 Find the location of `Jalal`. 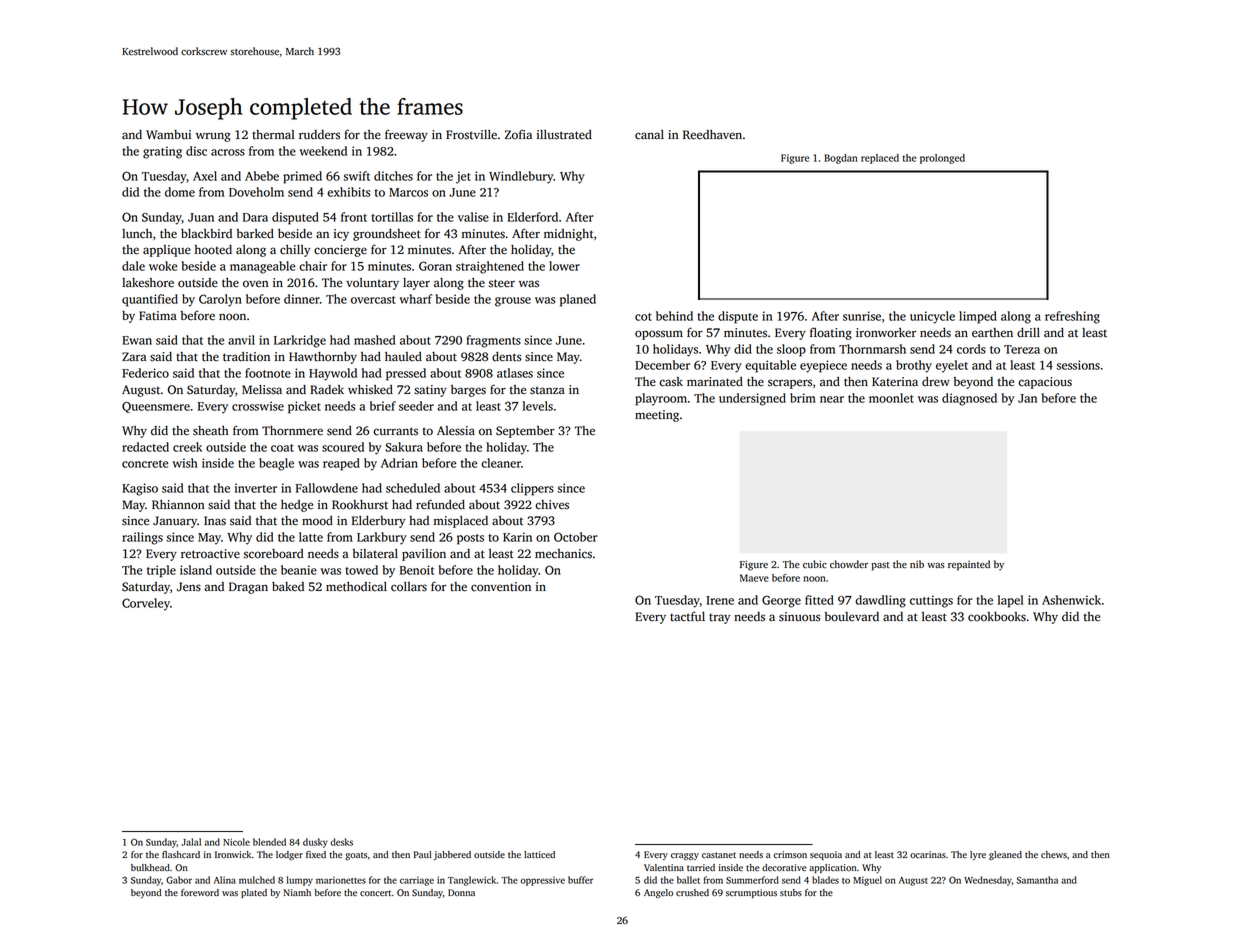

Jalal is located at coordinates (191, 842).
